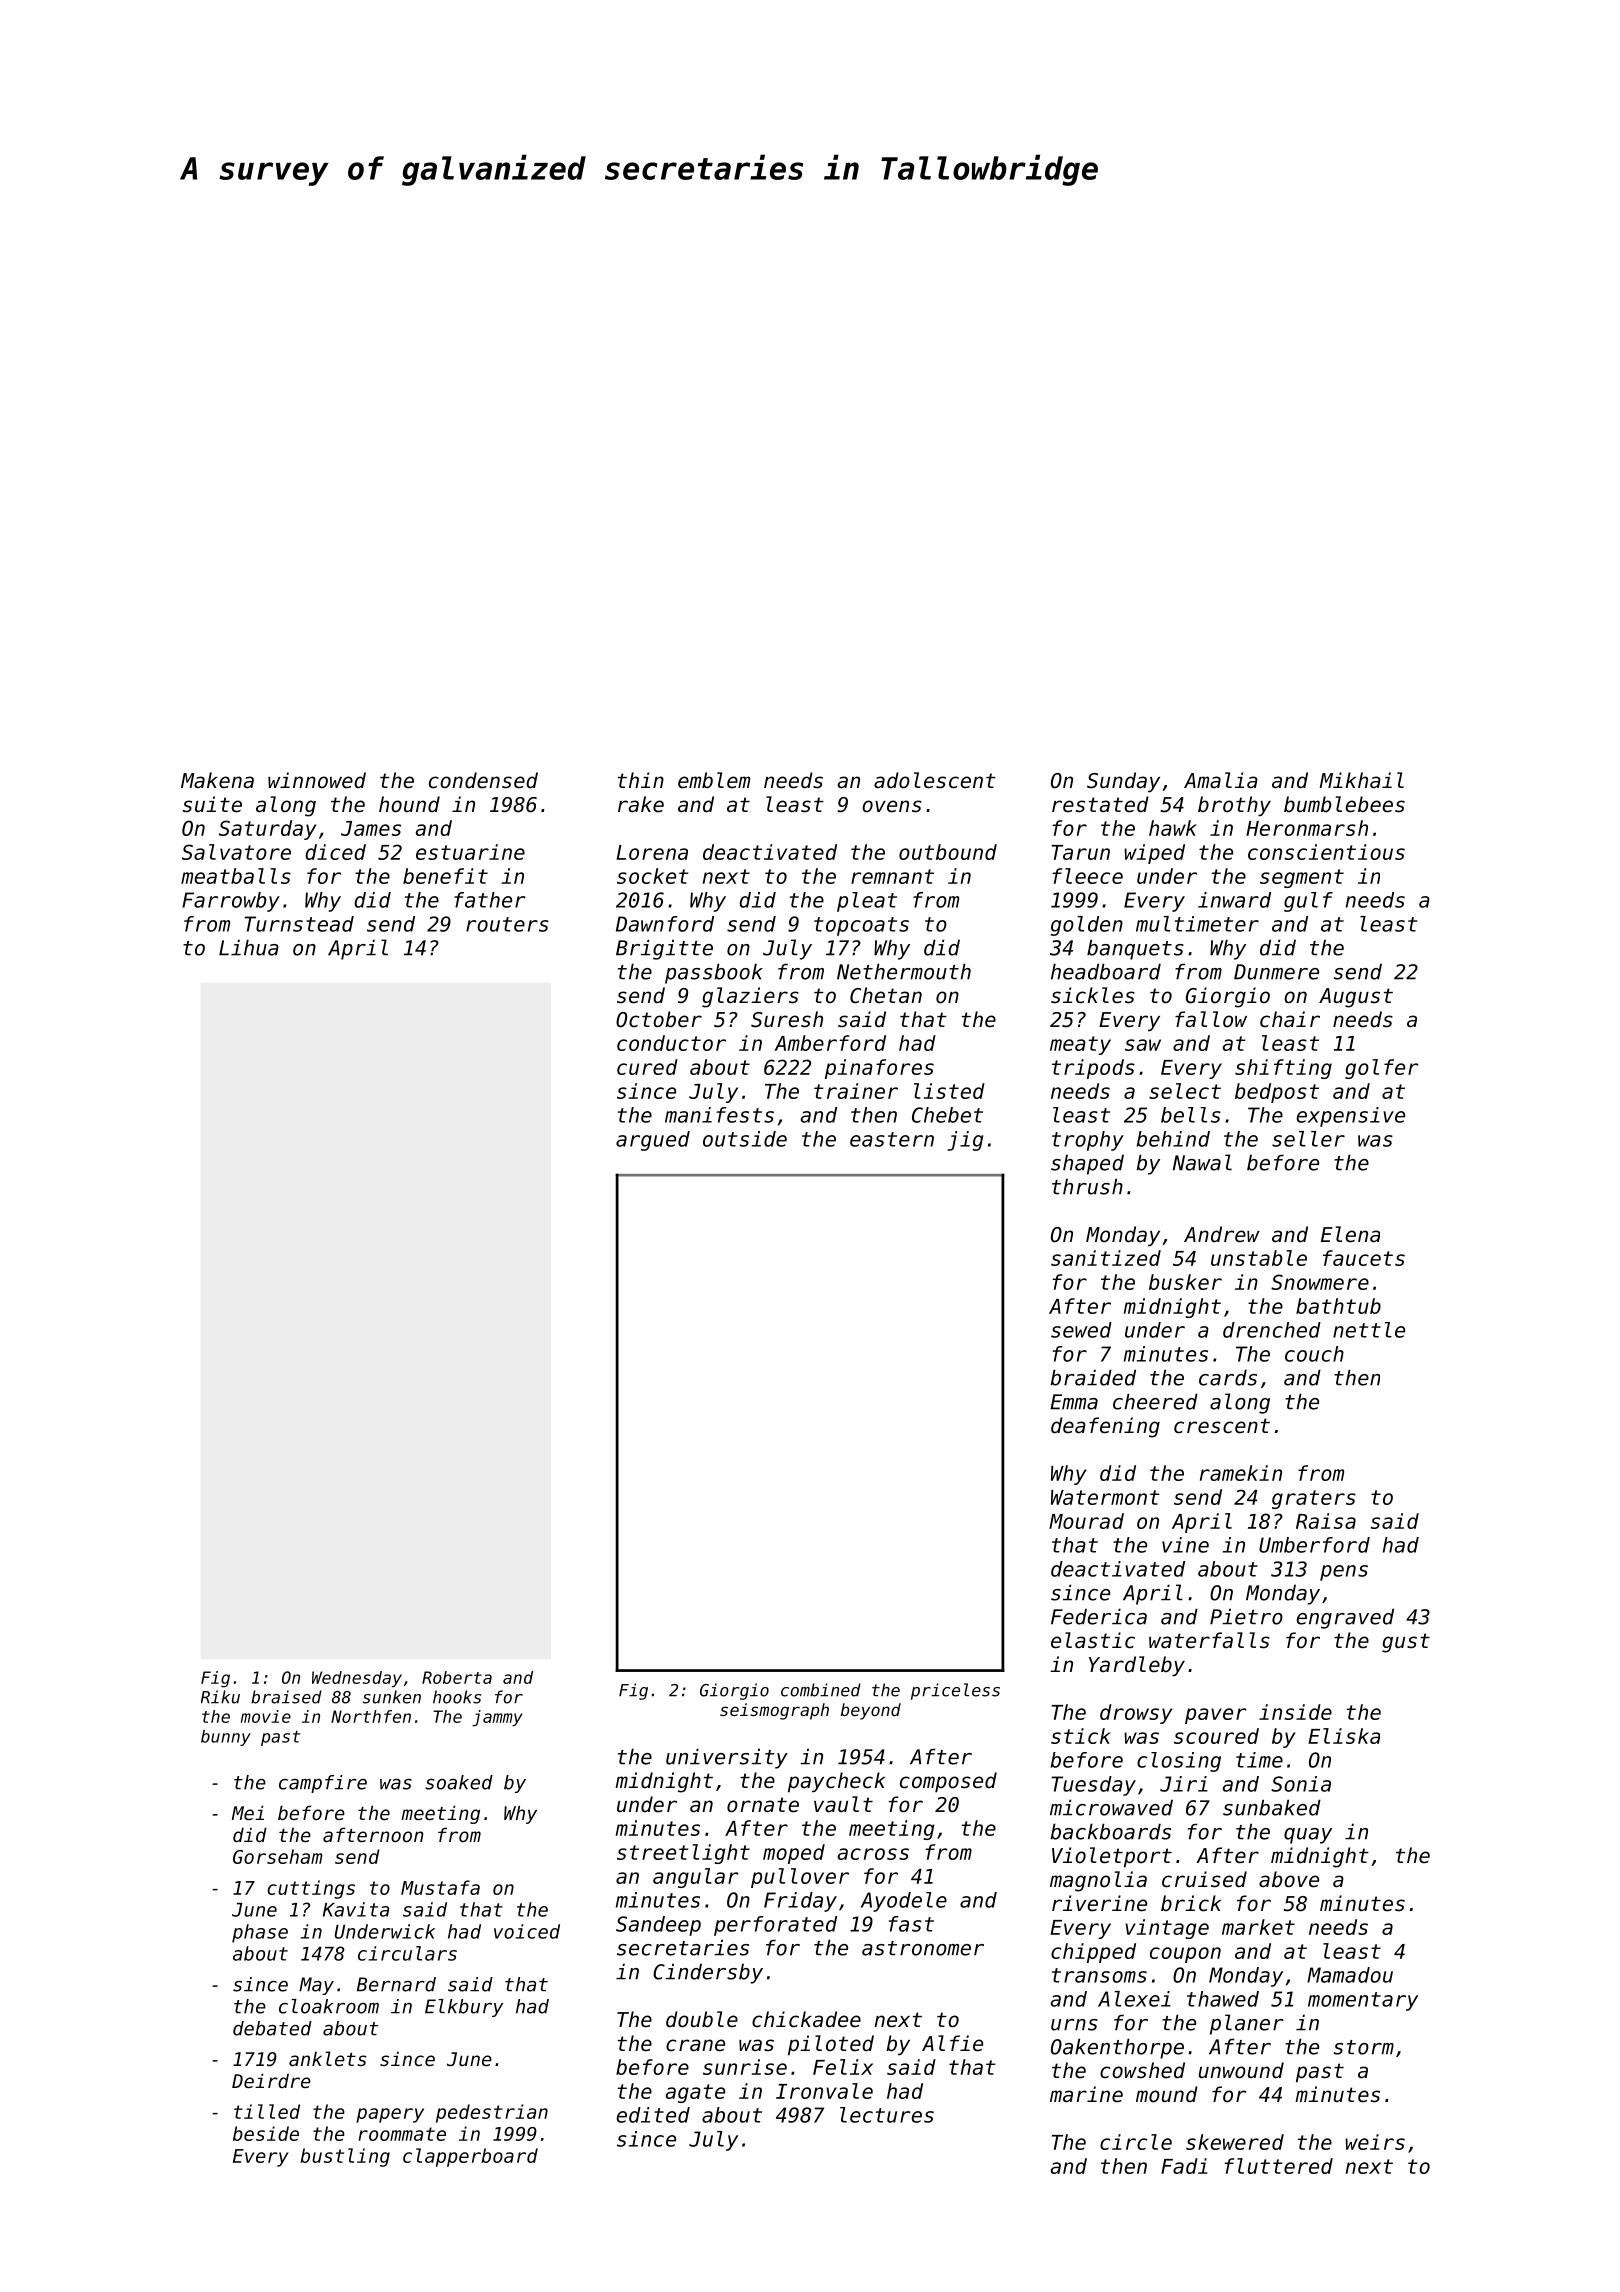  Describe the element at coordinates (1308, 1139) in the document. I see `seller` at that location.
